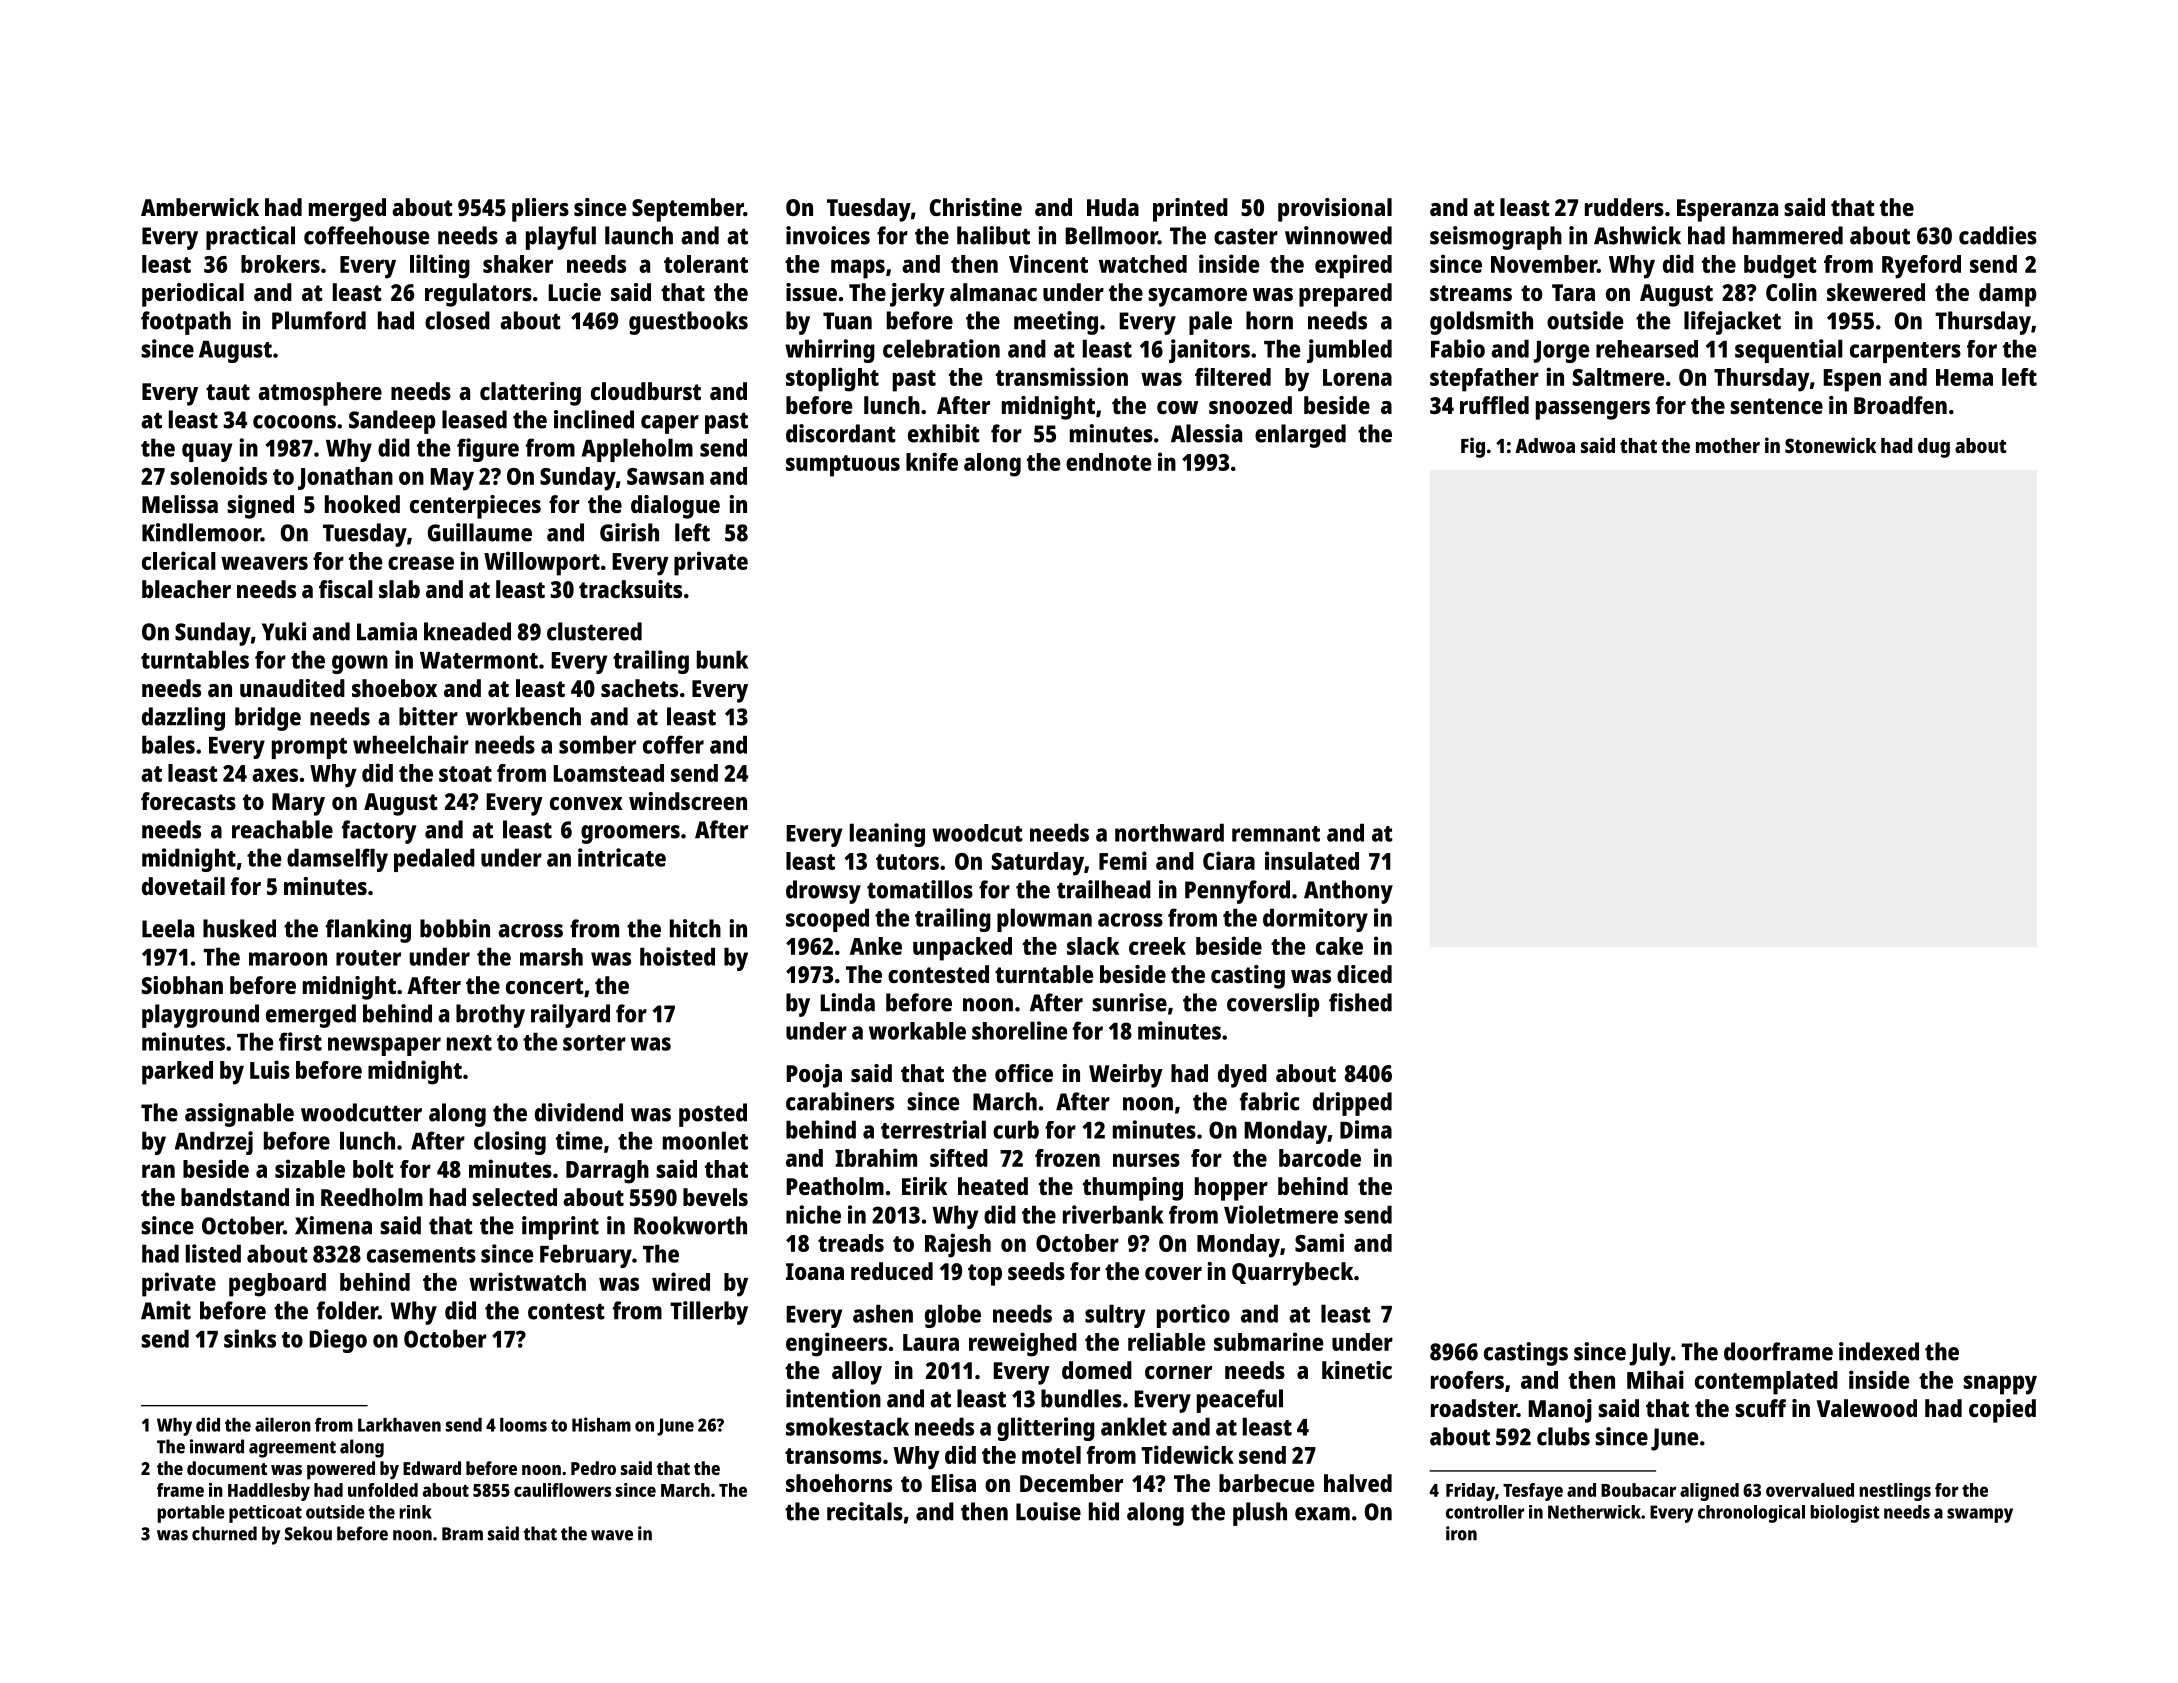 The height and width of the screenshot is (1683, 2178). What do you see at coordinates (673, 744) in the screenshot?
I see `coffer` at bounding box center [673, 744].
